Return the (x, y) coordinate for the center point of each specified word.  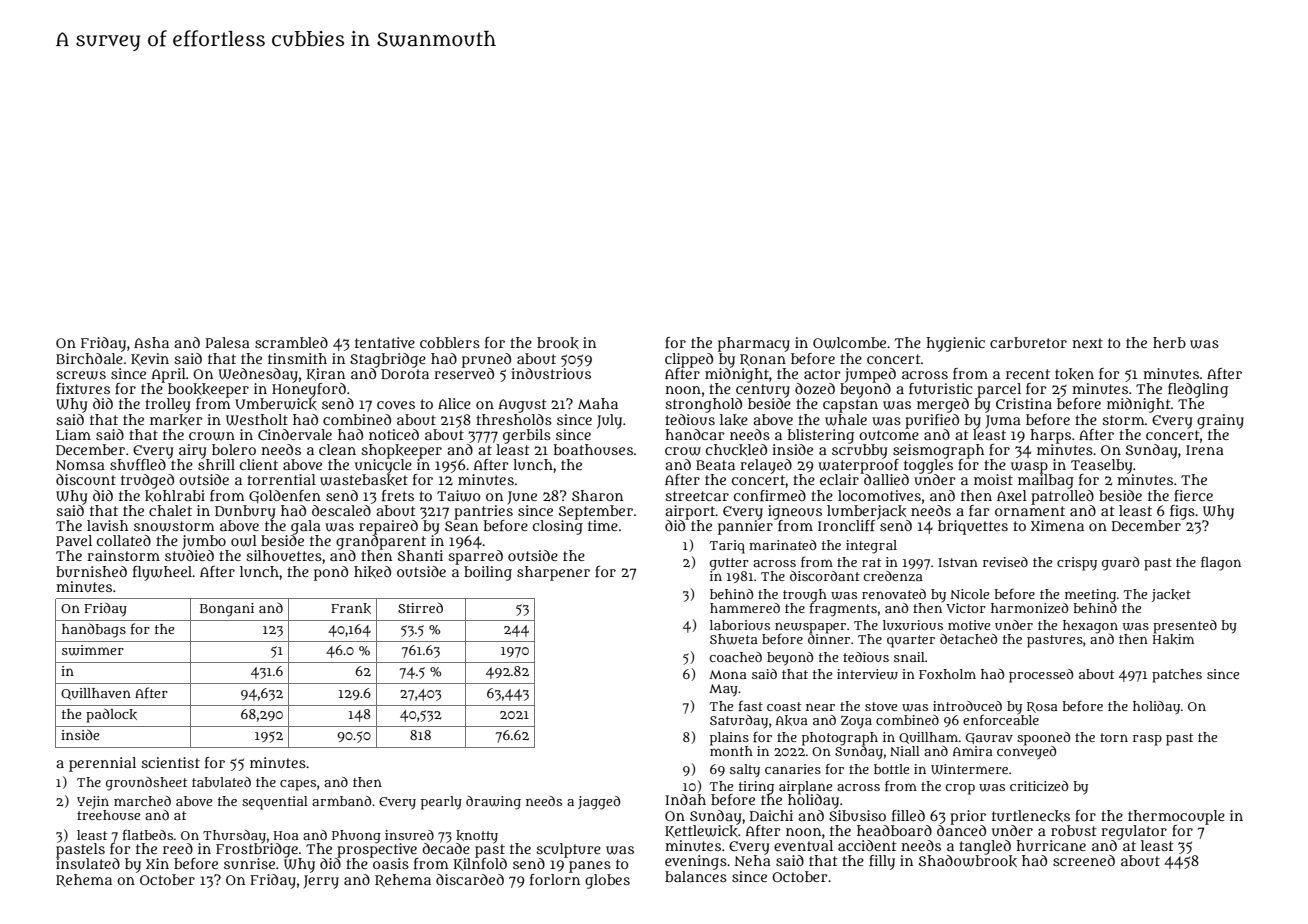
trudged (147, 481)
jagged (599, 803)
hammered (745, 608)
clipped (689, 360)
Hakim (1173, 639)
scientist (170, 762)
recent (1028, 374)
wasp (1029, 468)
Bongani (227, 610)
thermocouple (1176, 817)
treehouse (108, 815)
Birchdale (89, 358)
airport (690, 512)
